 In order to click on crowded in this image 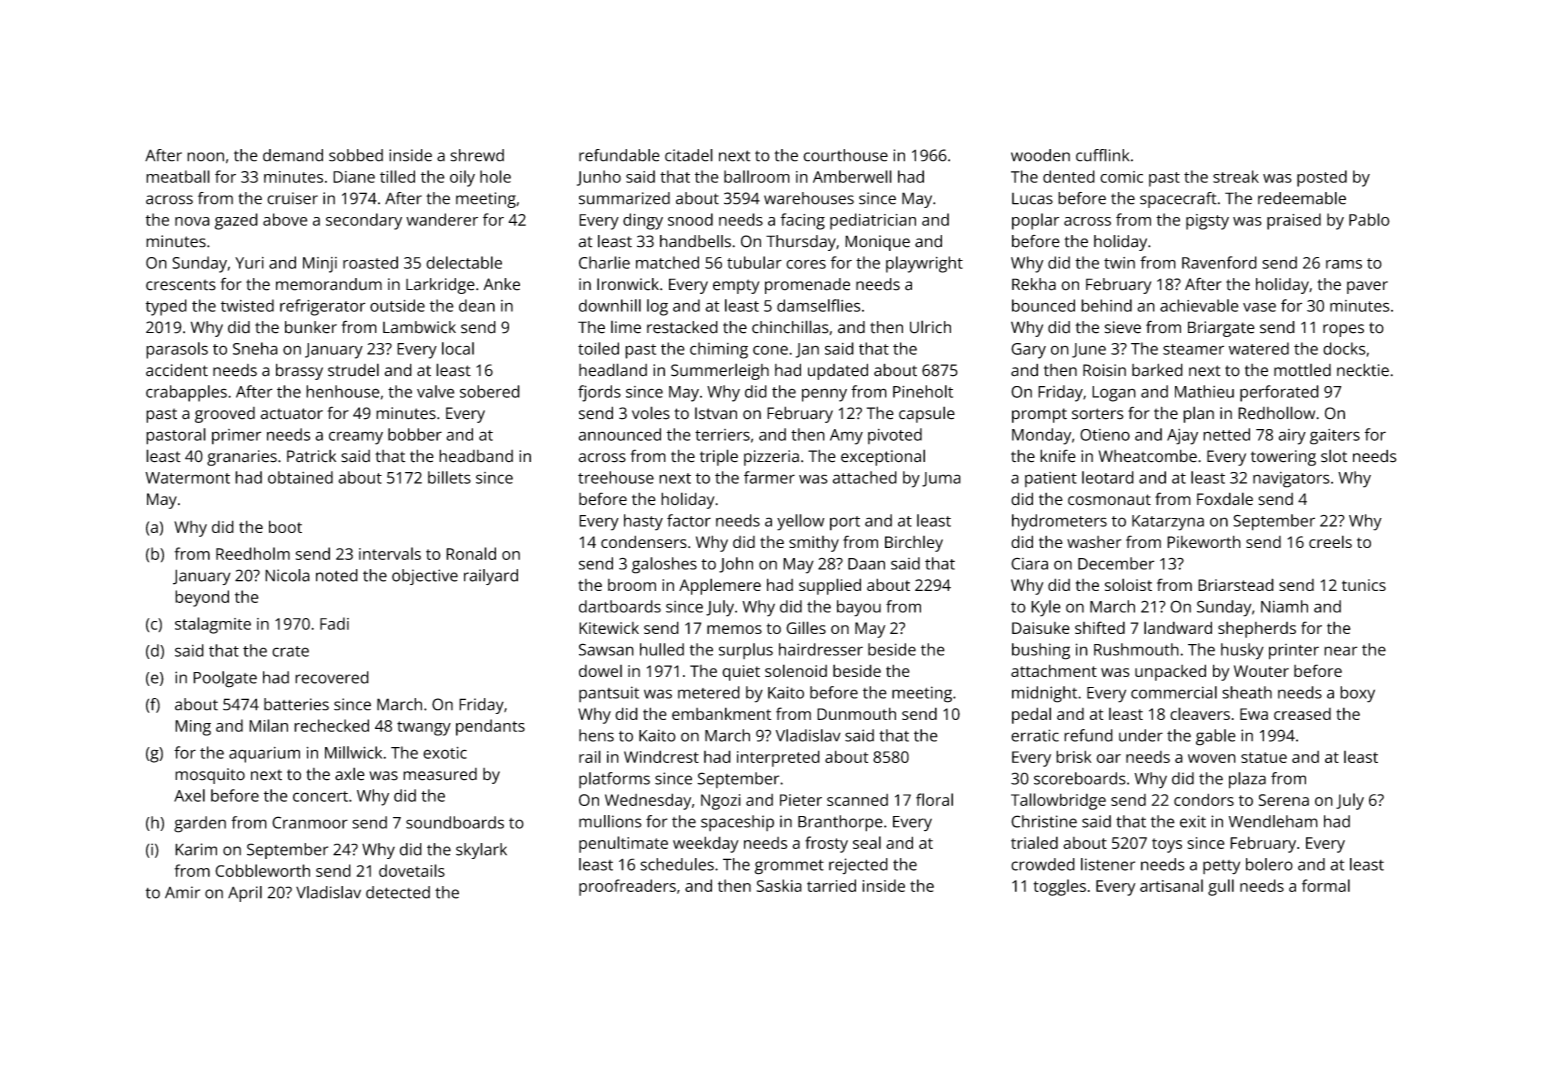, I will do `click(1043, 864)`.
